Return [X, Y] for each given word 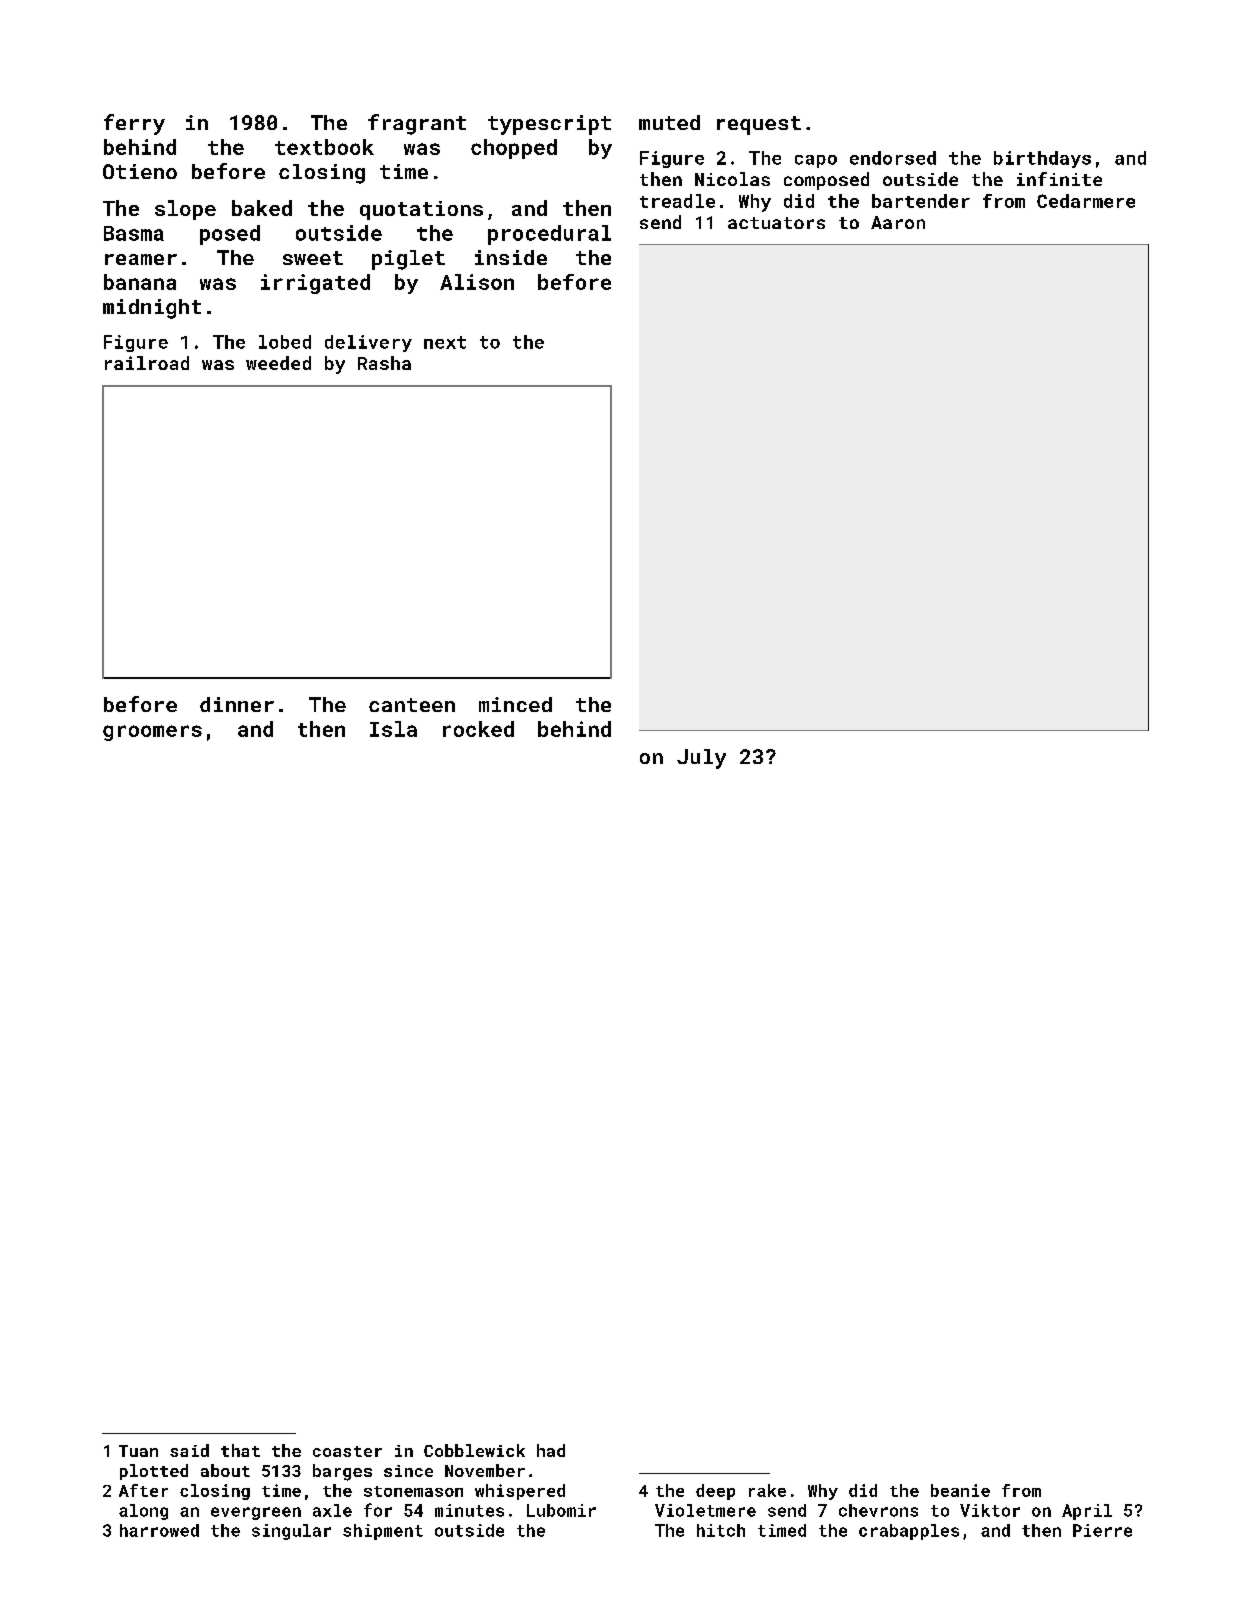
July [701, 759]
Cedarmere [1086, 201]
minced [515, 704]
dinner [237, 704]
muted [669, 122]
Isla [393, 729]
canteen [412, 705]
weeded [278, 363]
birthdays [1042, 159]
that [240, 1450]
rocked [478, 729]
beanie [960, 1490]
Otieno [140, 171]
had [551, 1450]
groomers [152, 733]
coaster [347, 1451]
